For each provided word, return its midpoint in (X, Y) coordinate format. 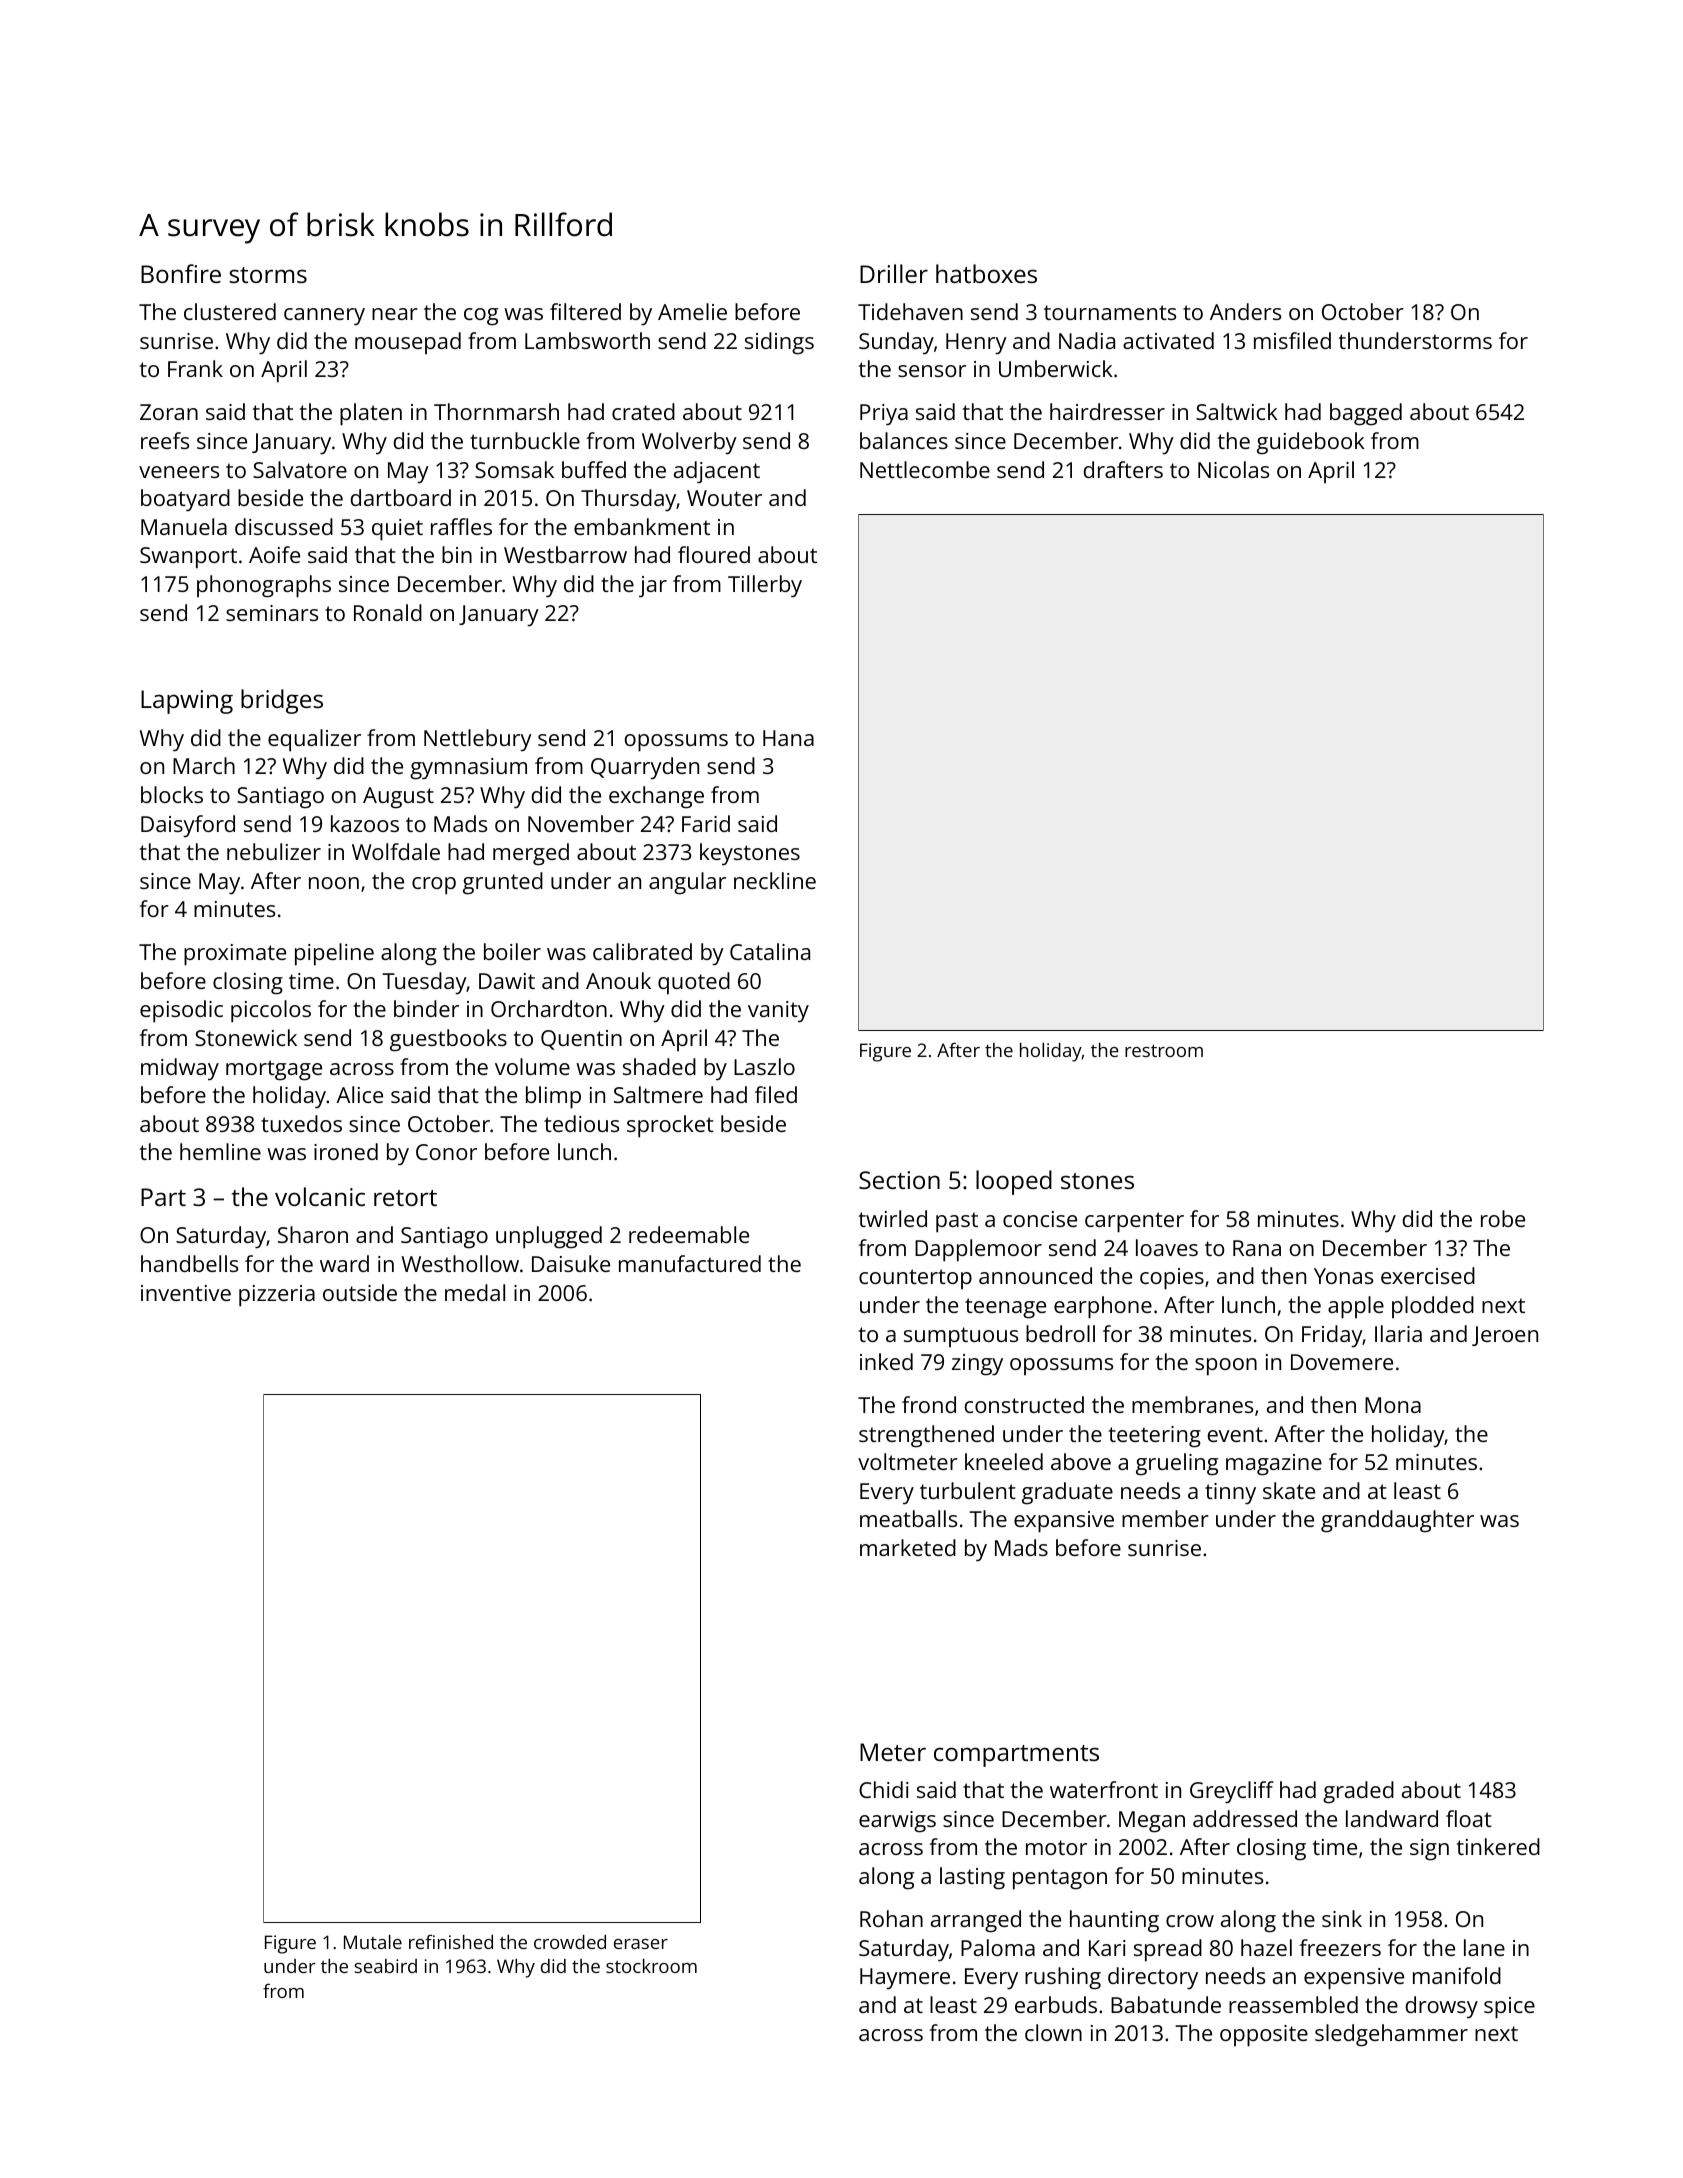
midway (180, 1069)
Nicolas (1233, 469)
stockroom (651, 1966)
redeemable (689, 1234)
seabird (385, 1966)
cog (481, 317)
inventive (186, 1293)
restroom (1164, 1050)
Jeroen (1505, 1336)
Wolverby (689, 443)
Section (899, 1180)
